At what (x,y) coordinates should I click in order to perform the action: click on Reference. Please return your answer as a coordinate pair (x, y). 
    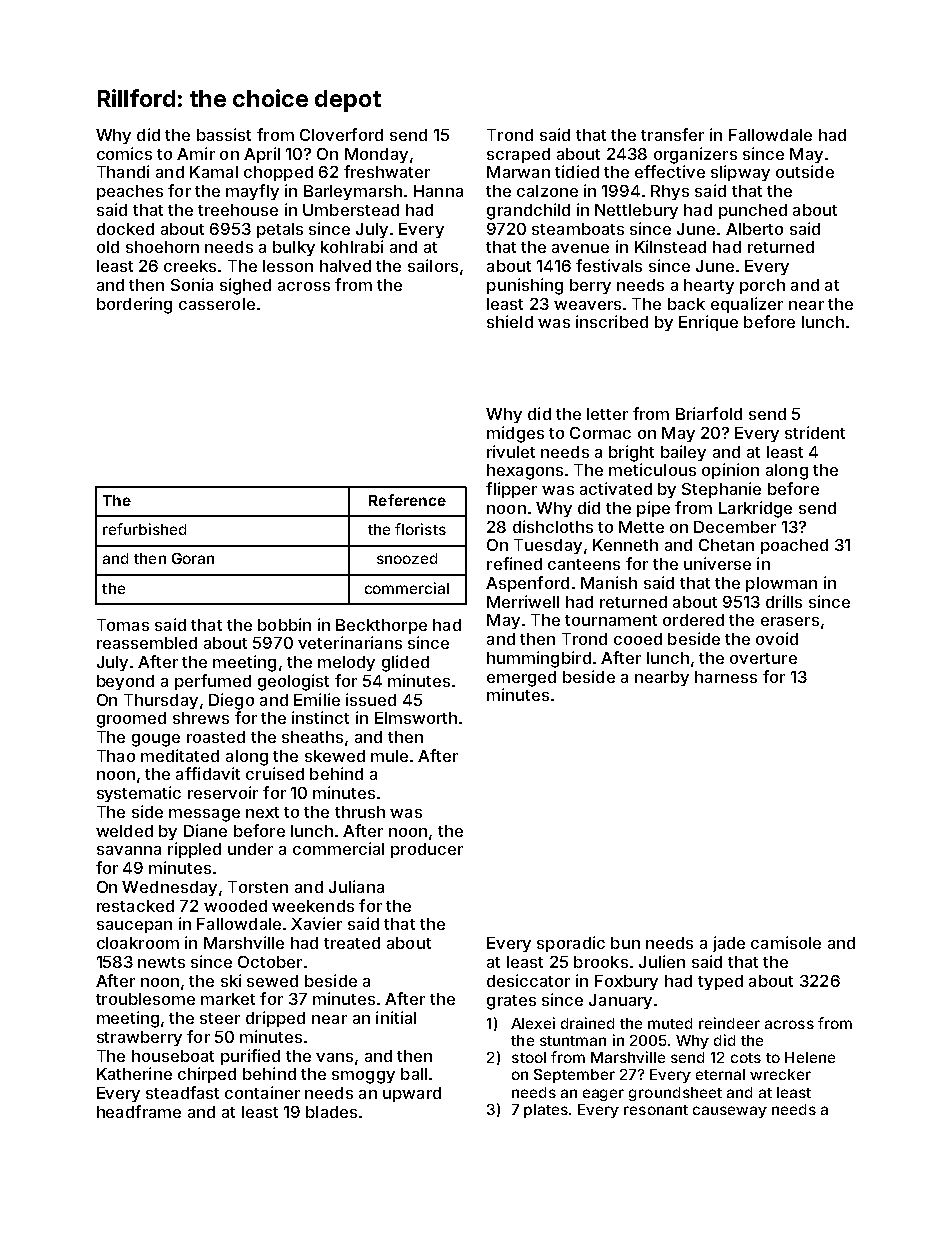
    Looking at the image, I should click on (407, 500).
